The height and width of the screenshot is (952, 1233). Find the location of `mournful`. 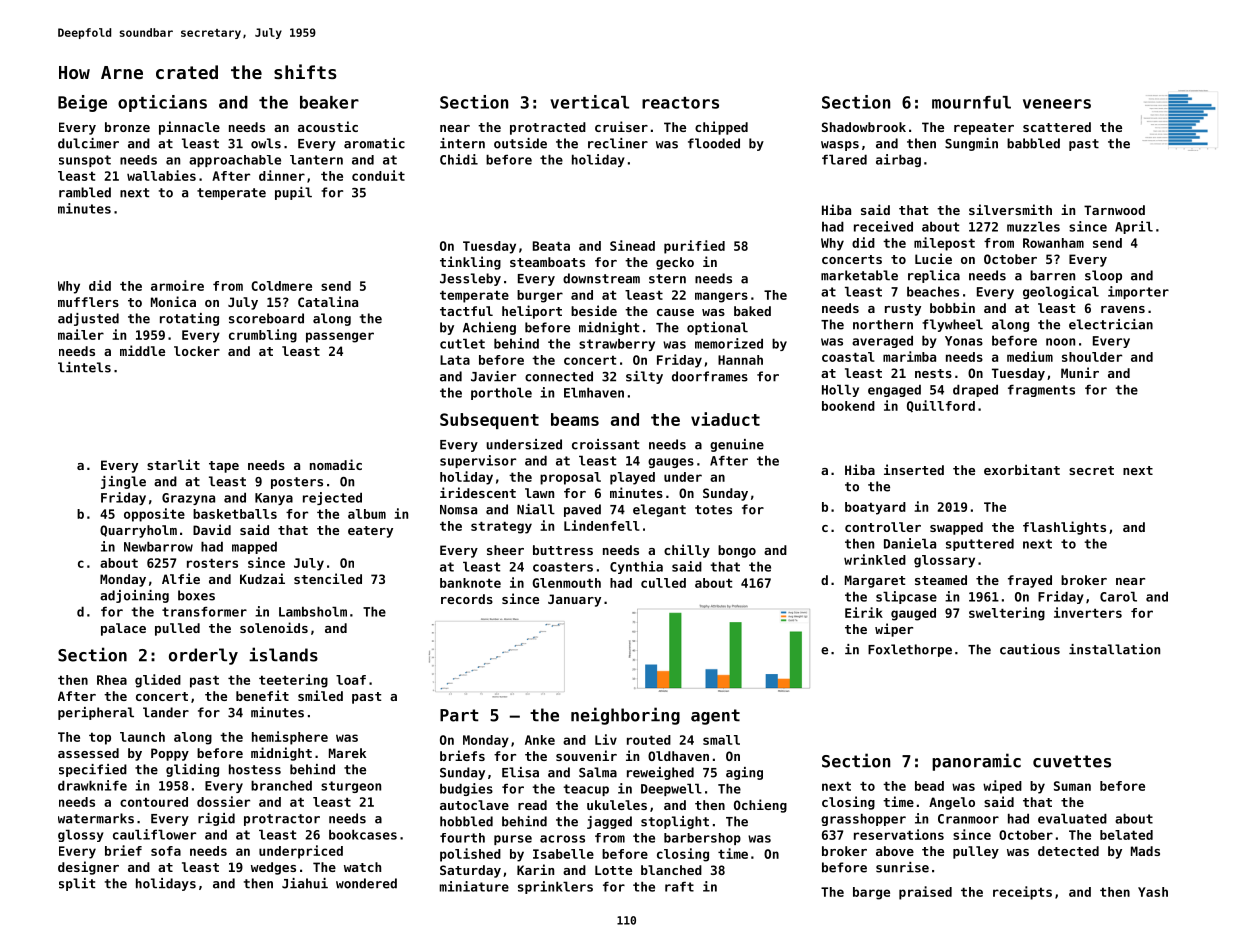

mournful is located at coordinates (971, 102).
